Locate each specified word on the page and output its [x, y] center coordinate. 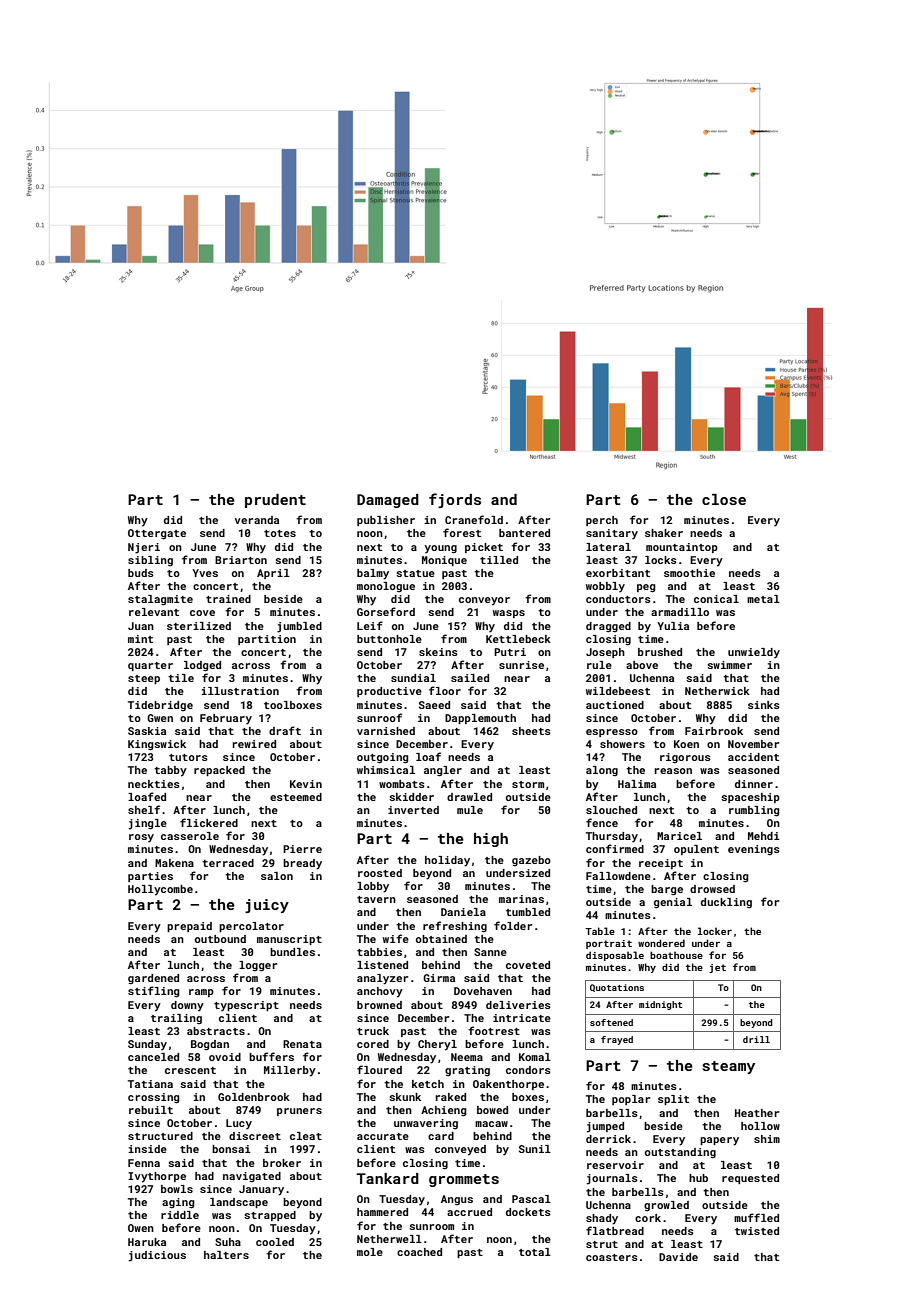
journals [612, 1179]
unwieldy [754, 653]
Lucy [239, 1124]
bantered [524, 533]
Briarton [241, 560]
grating [467, 1071]
